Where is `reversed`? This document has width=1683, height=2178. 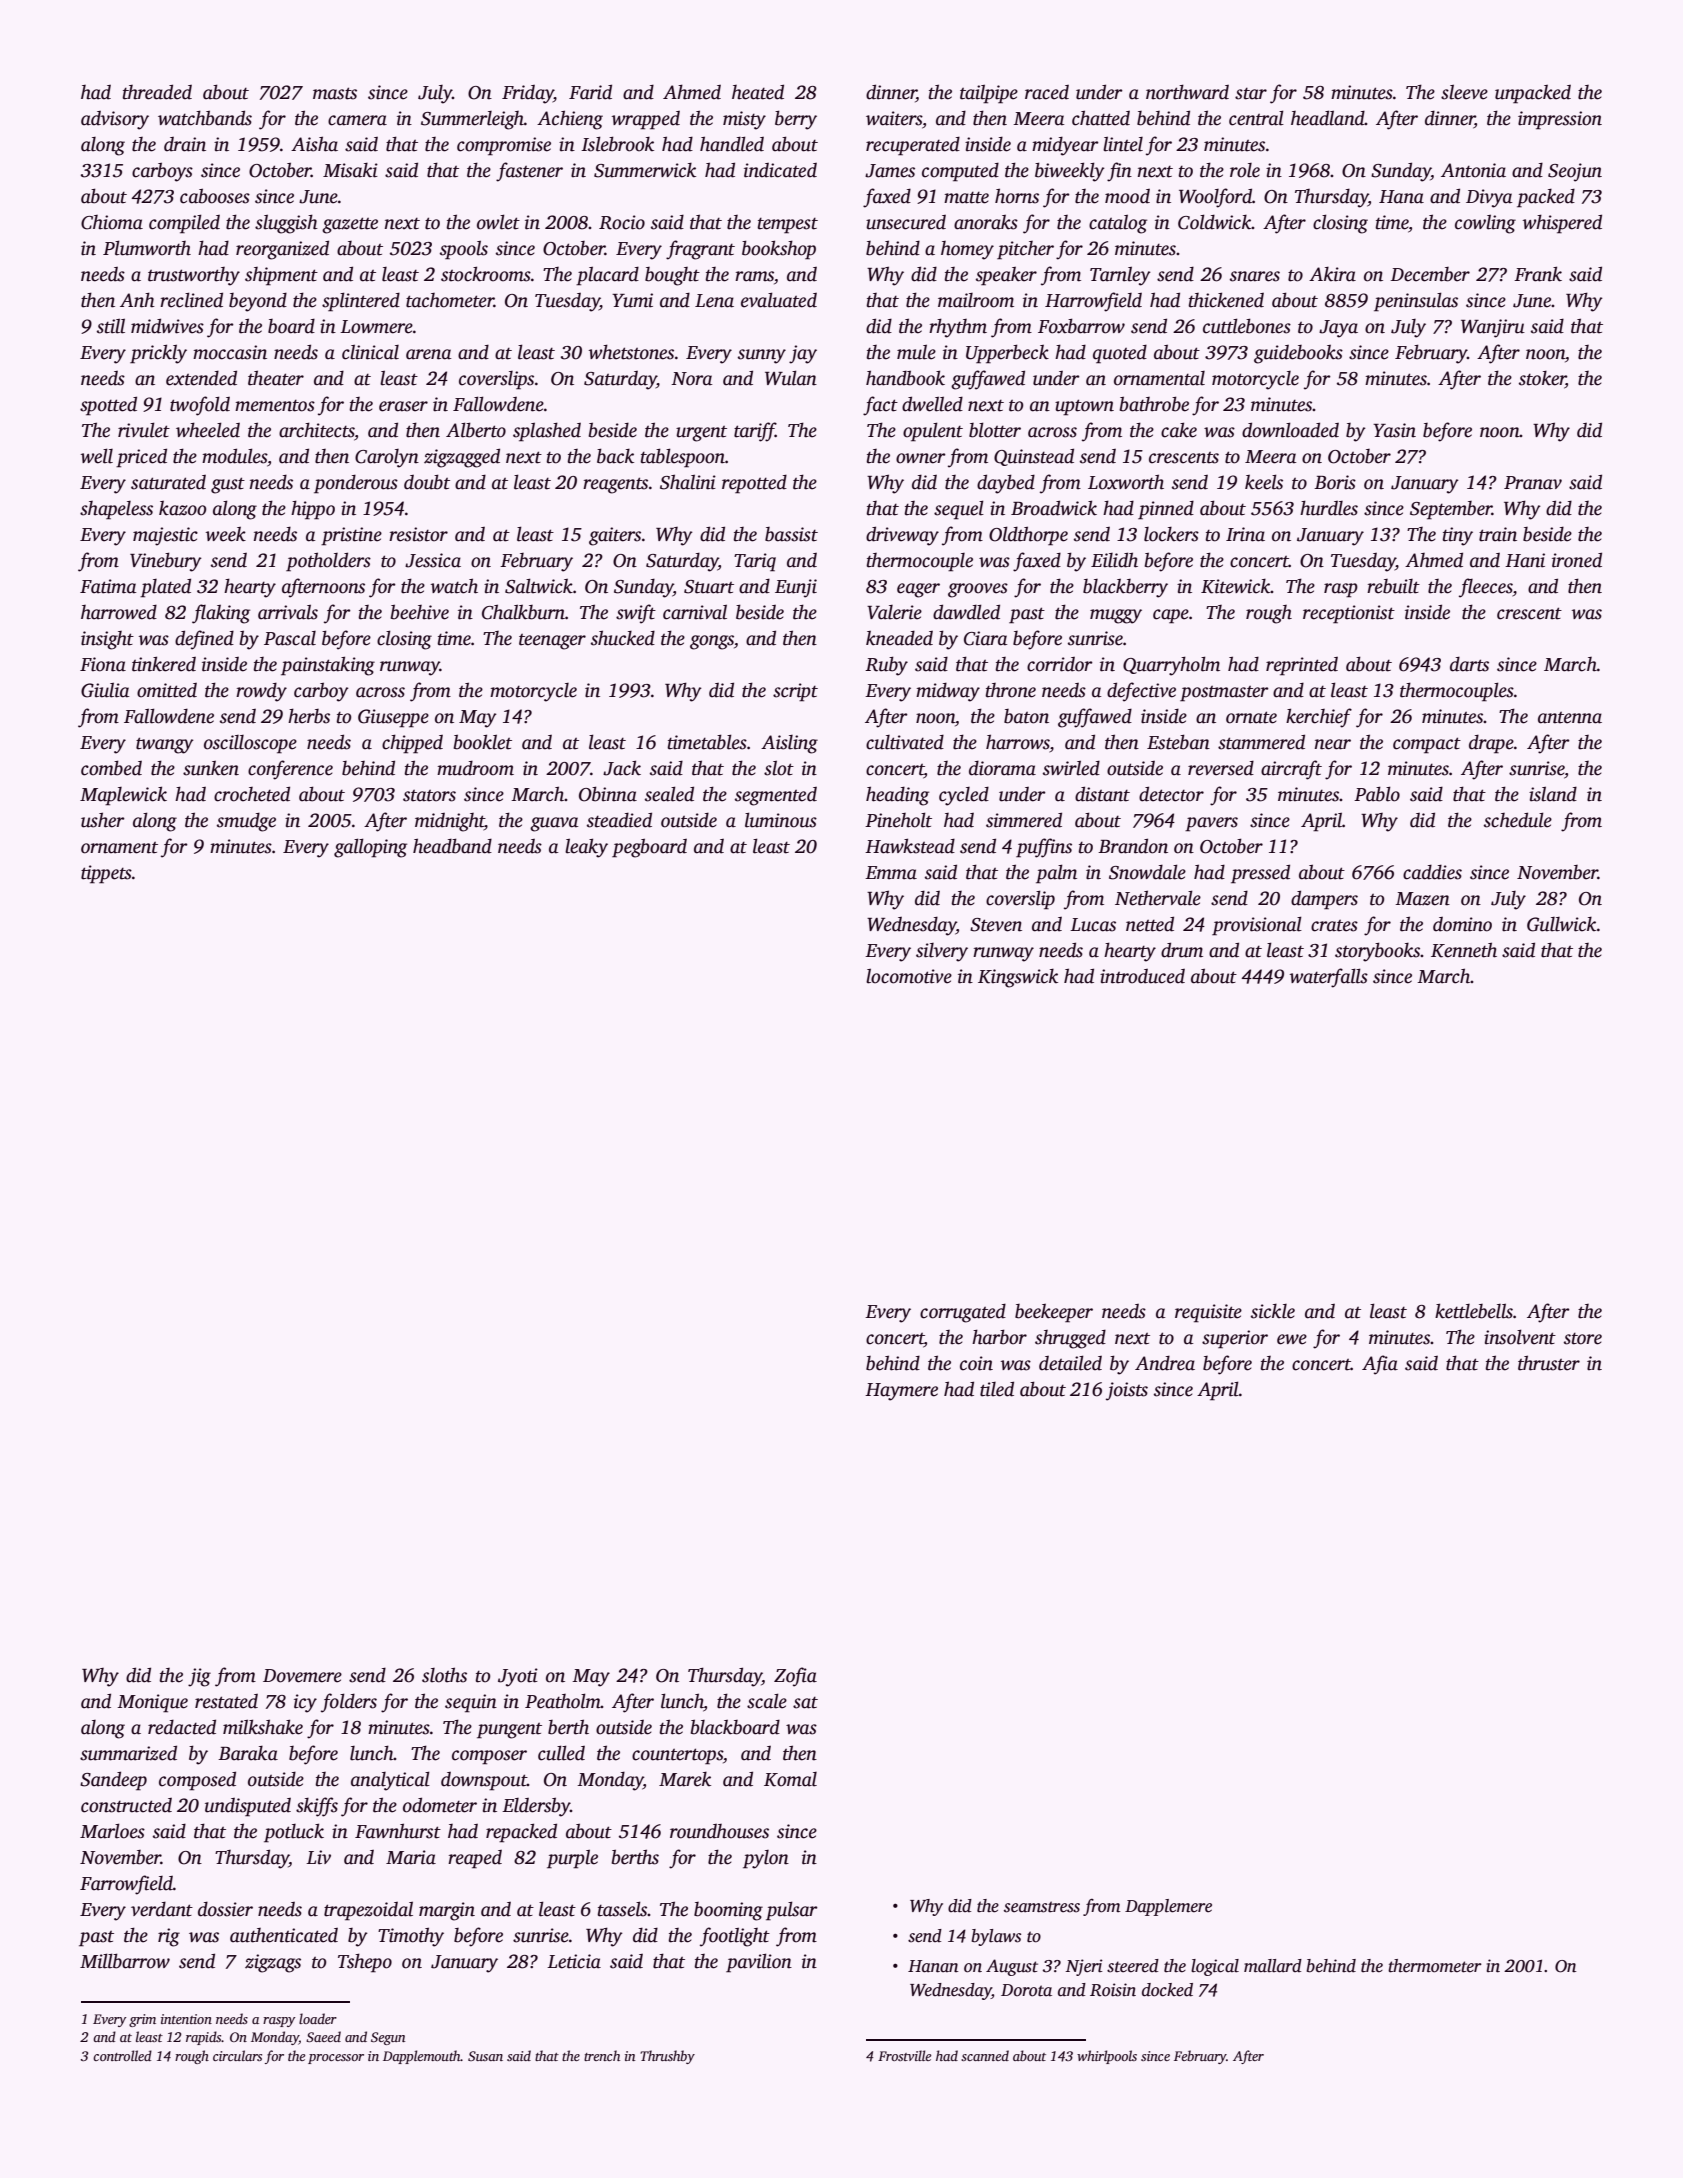 reversed is located at coordinates (1221, 768).
